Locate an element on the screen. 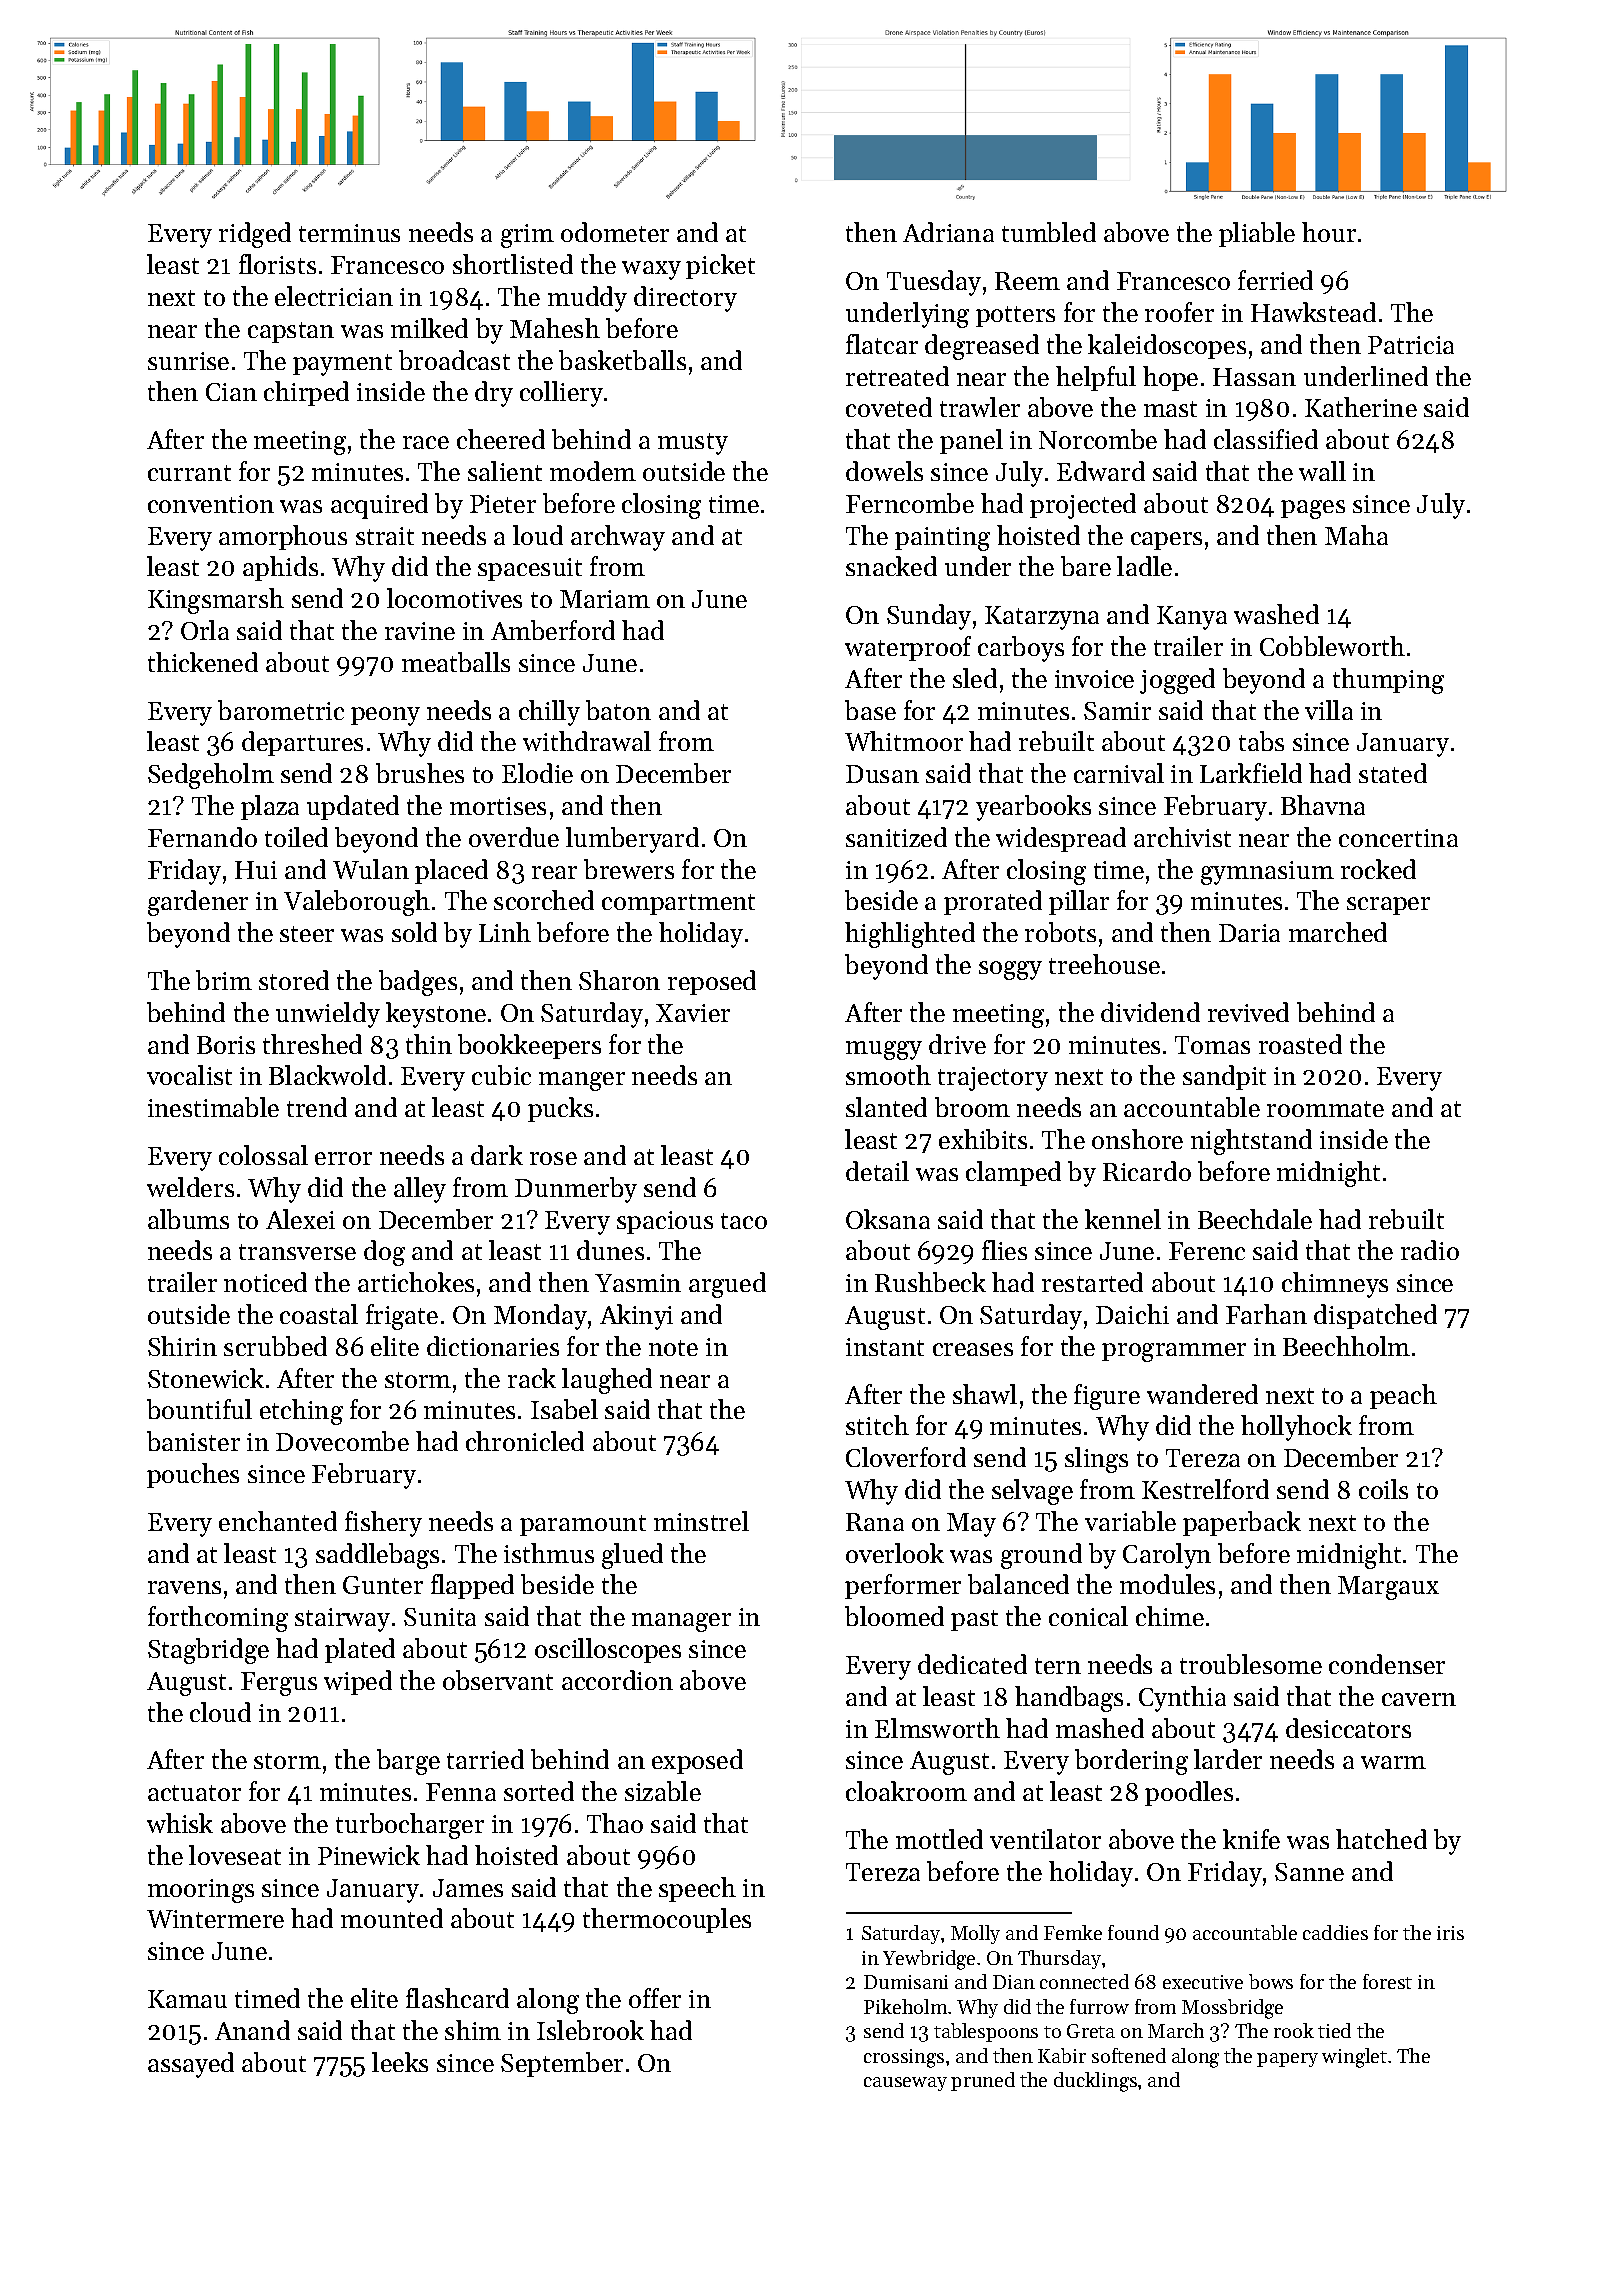 This screenshot has width=1620, height=2292. painting is located at coordinates (942, 539).
